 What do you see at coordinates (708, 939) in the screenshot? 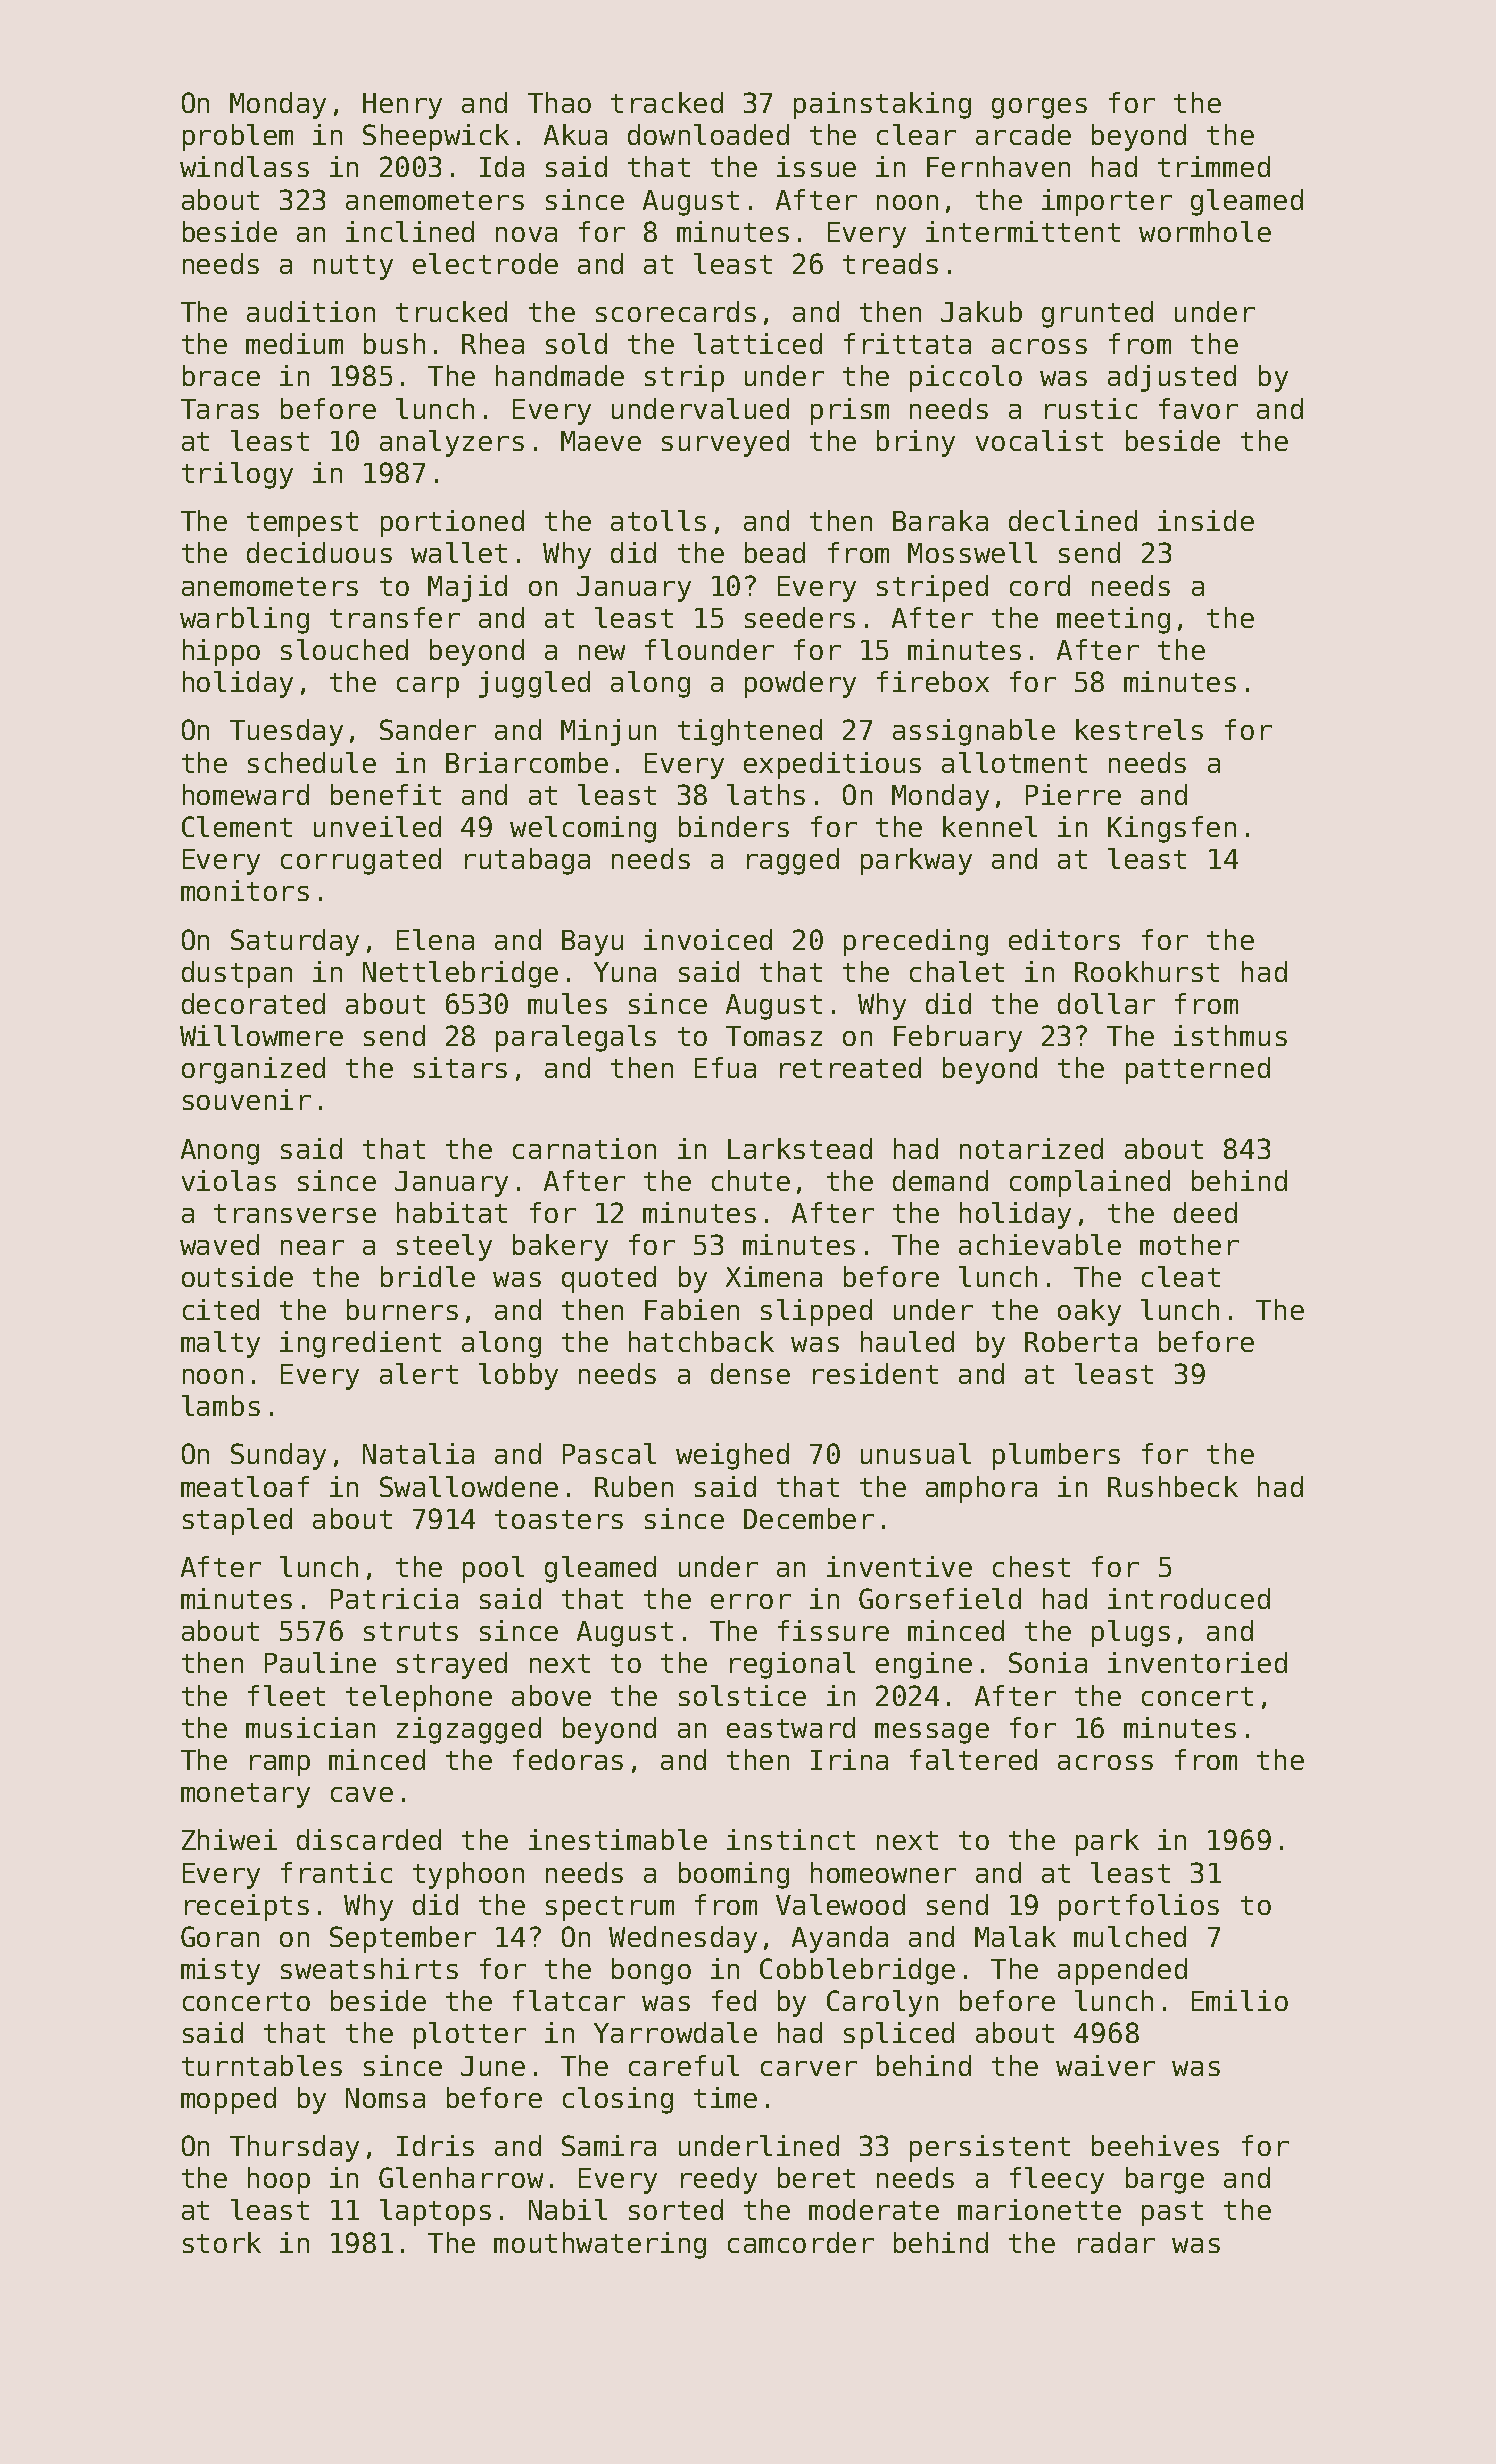
I see `invoiced` at bounding box center [708, 939].
